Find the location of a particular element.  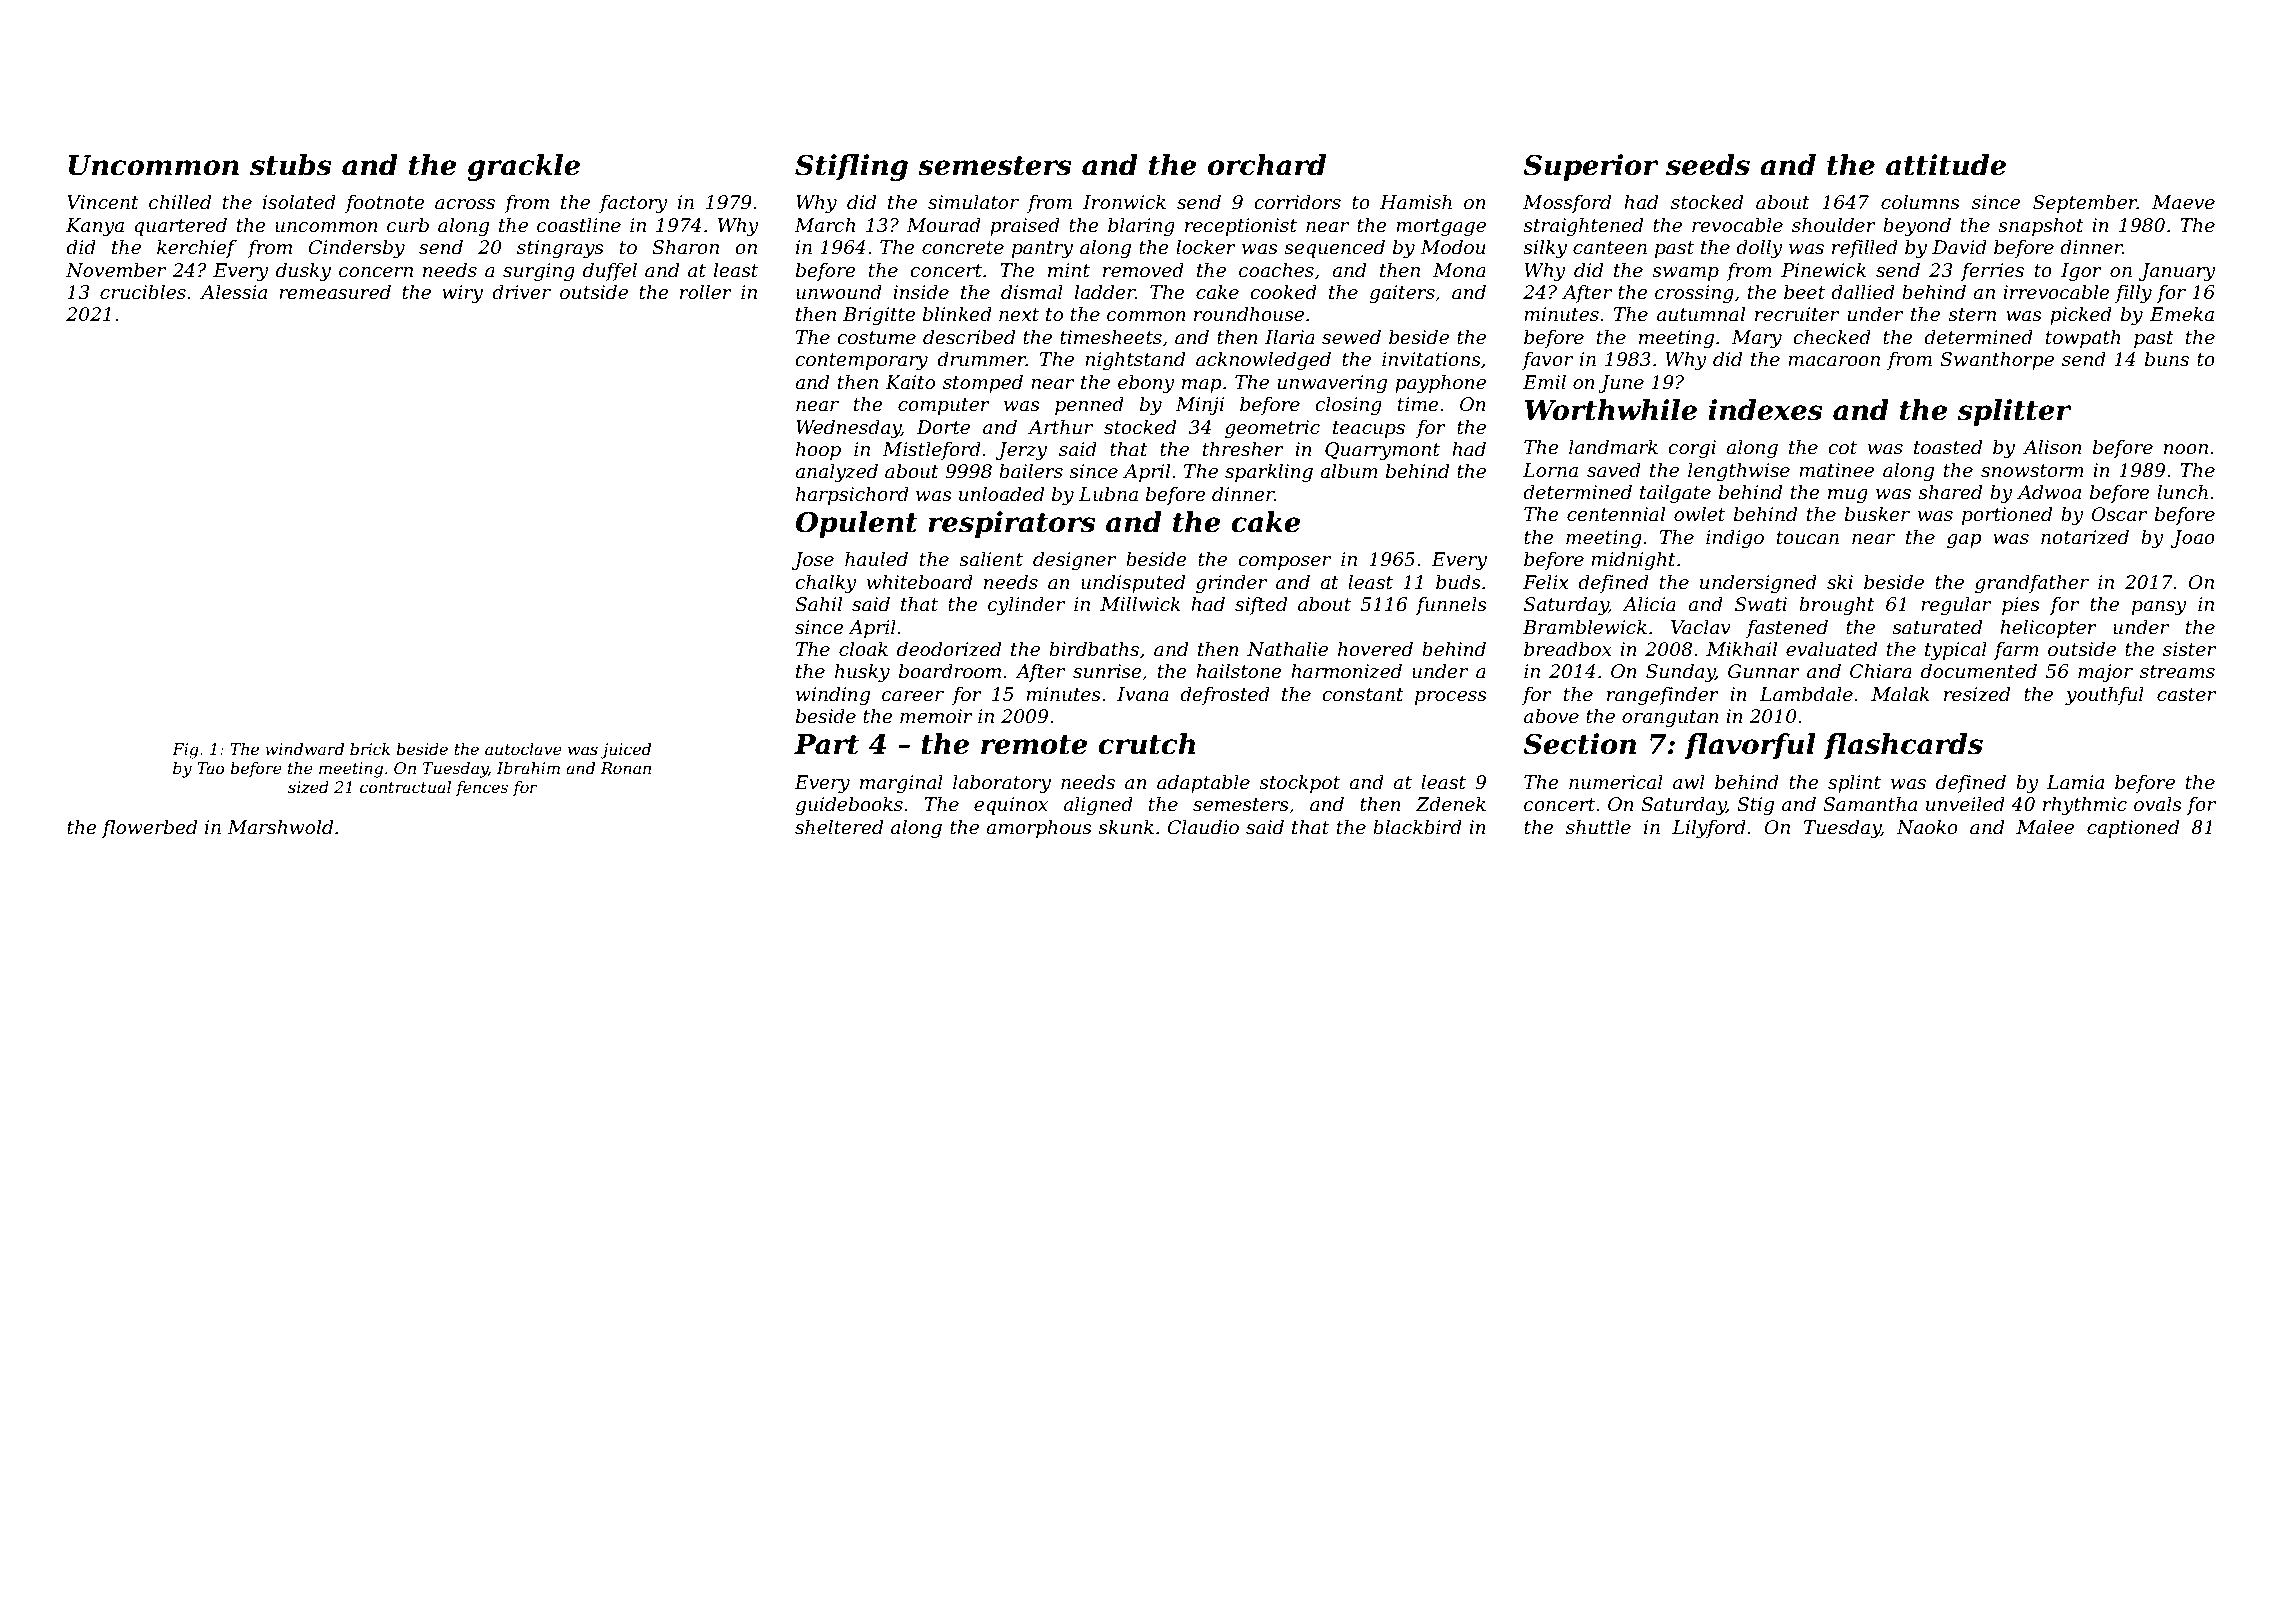

contractual is located at coordinates (405, 787).
